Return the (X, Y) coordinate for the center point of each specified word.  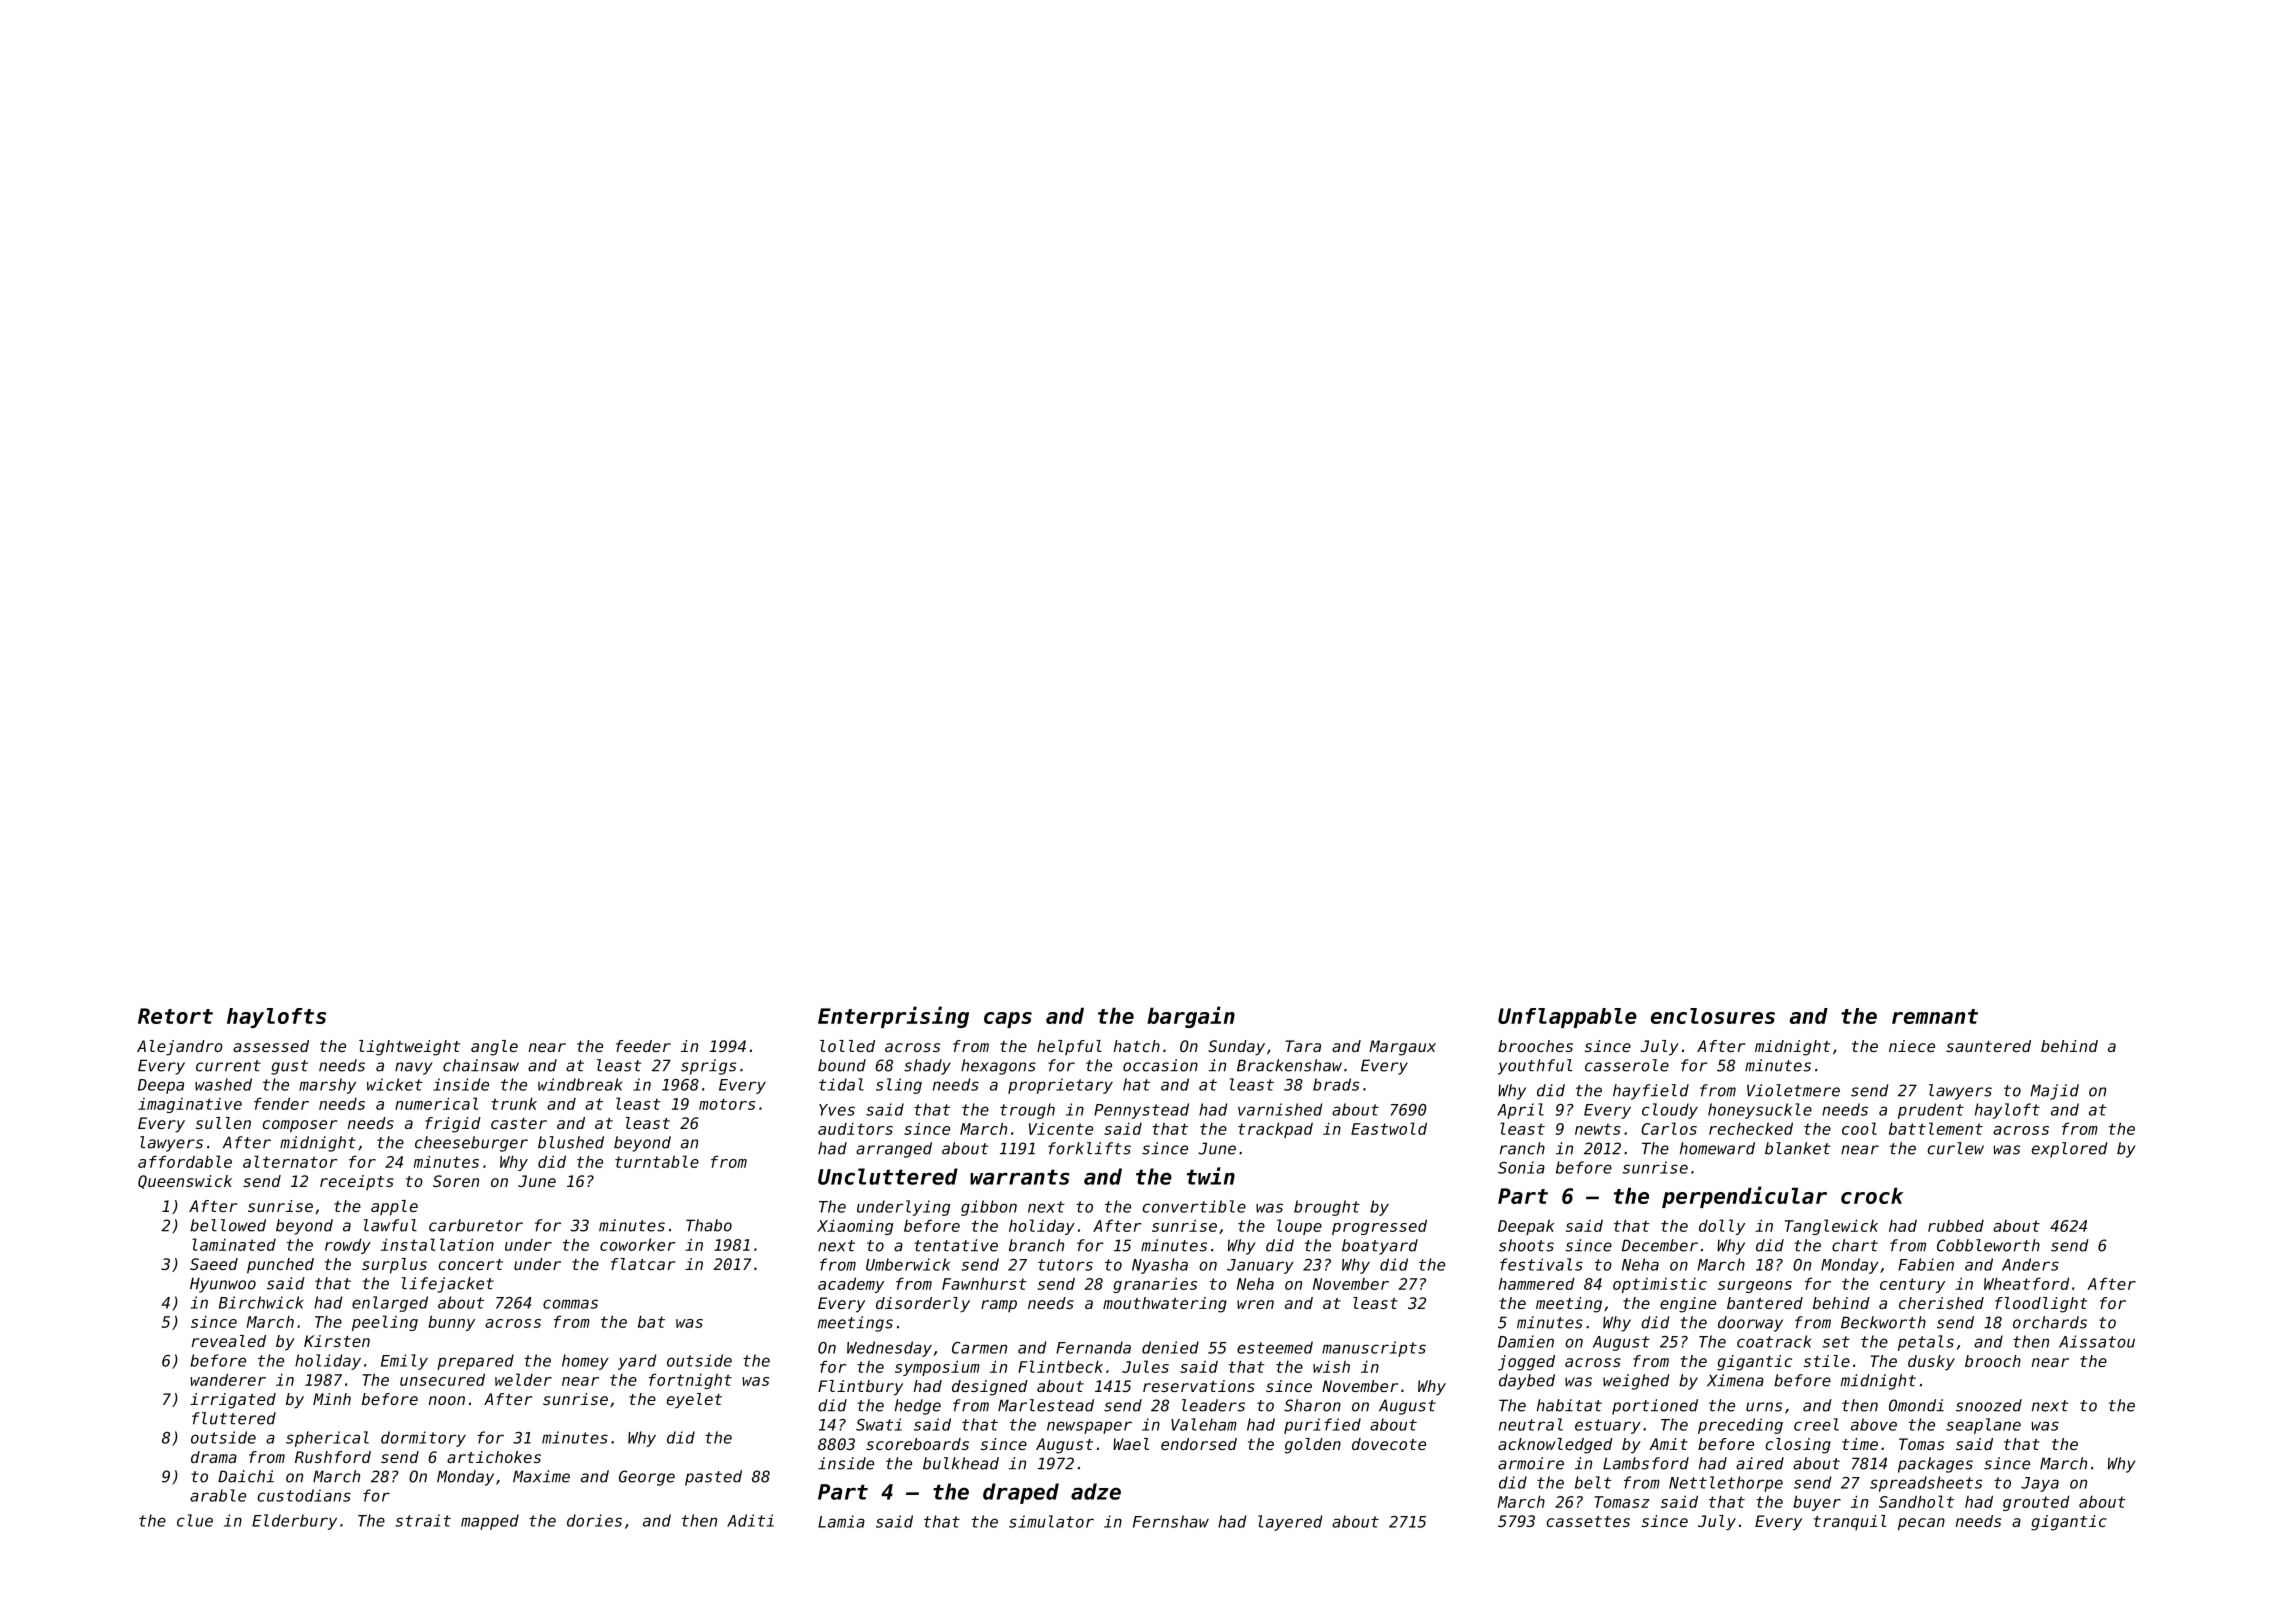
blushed (571, 1142)
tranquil (1850, 1522)
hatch (1137, 1046)
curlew (1955, 1148)
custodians (304, 1495)
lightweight (409, 1048)
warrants (1020, 1177)
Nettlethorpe (1726, 1484)
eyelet (694, 1401)
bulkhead (961, 1463)
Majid (2054, 1092)
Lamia (841, 1521)
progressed (1379, 1227)
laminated (234, 1244)
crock (1872, 1196)
